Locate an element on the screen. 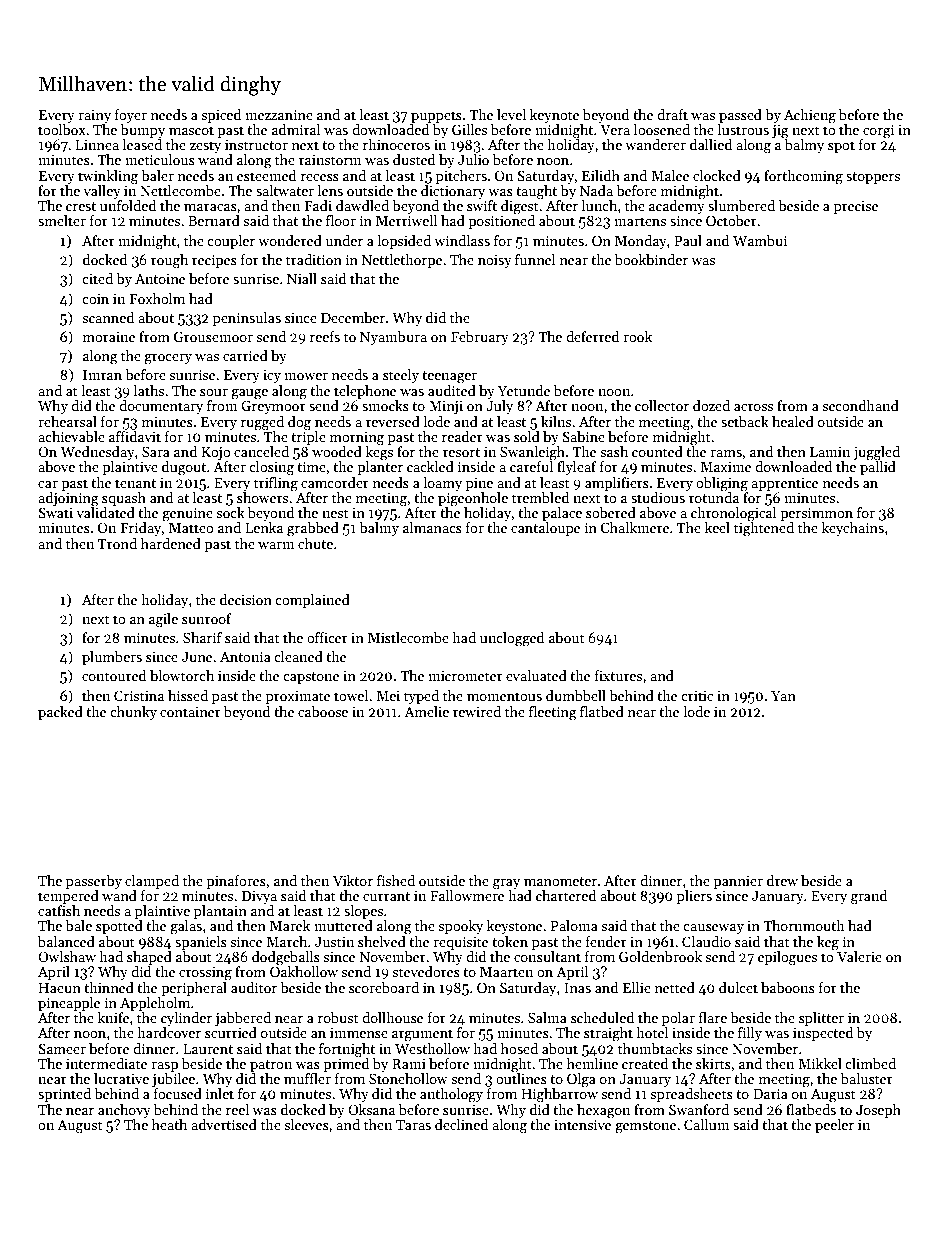 This screenshot has width=952, height=1233. rewired is located at coordinates (477, 711).
